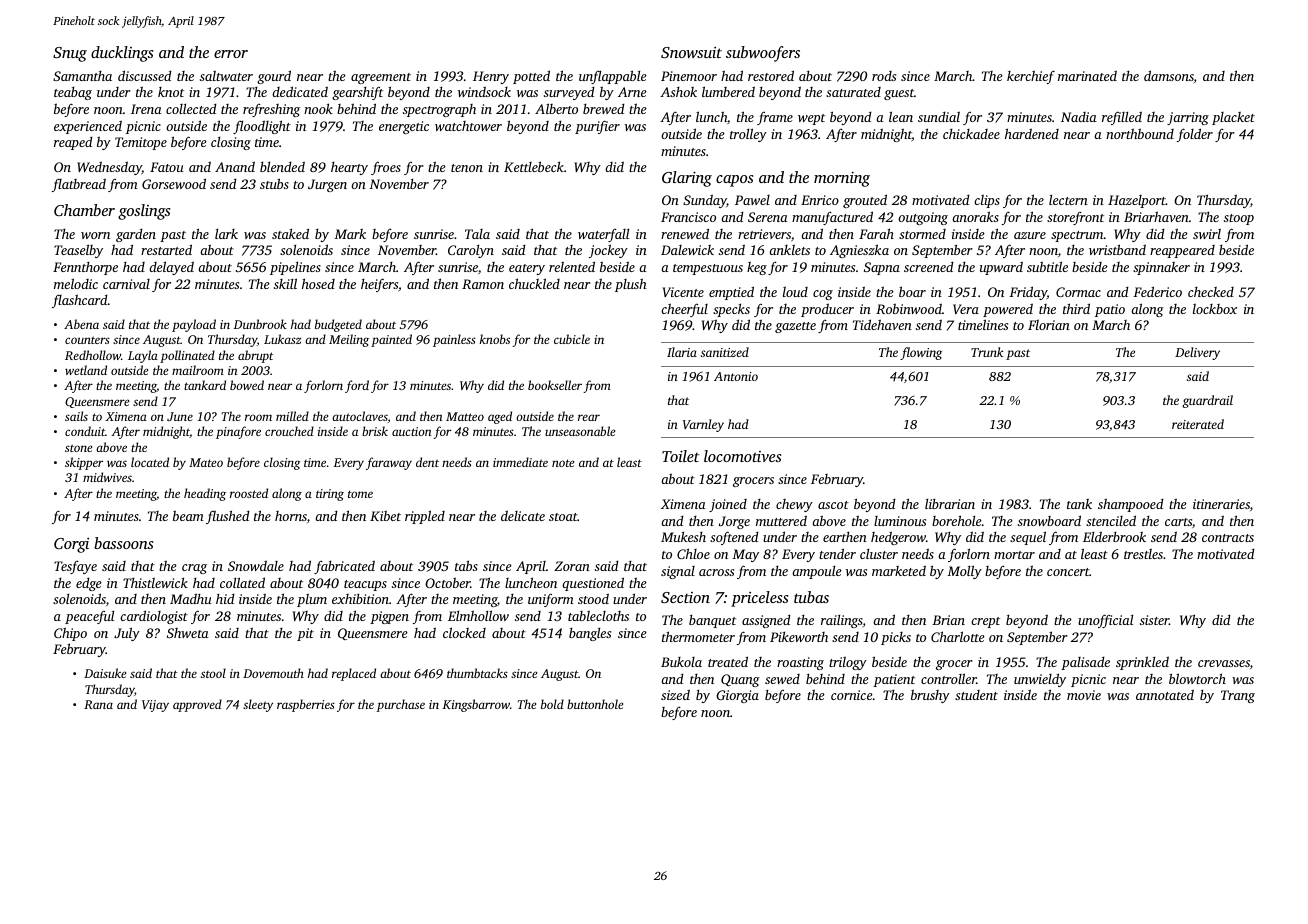 The width and height of the image is (1308, 924). Describe the element at coordinates (736, 376) in the image. I see `Antonio` at that location.
